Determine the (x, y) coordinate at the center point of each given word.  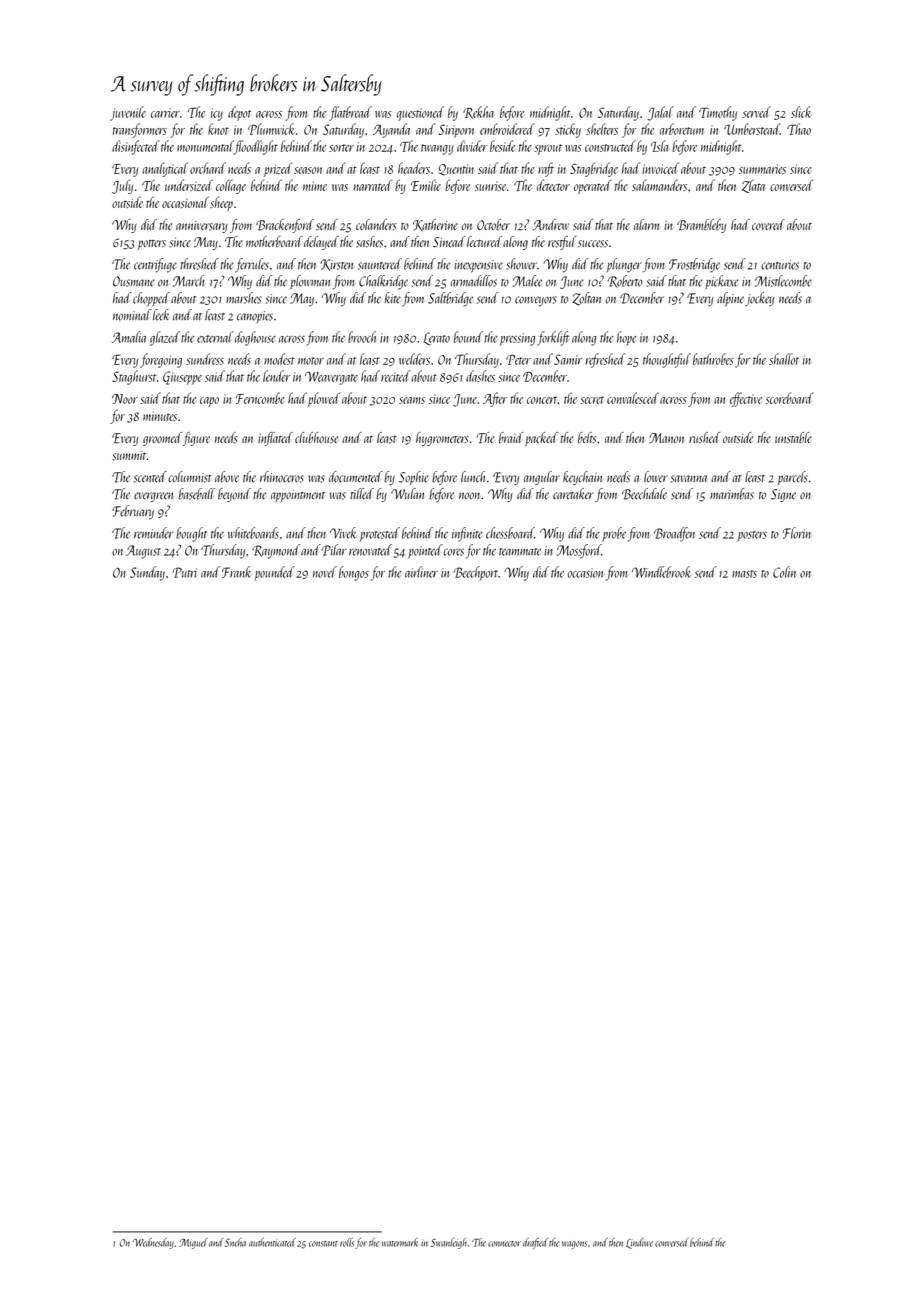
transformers (140, 130)
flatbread (350, 113)
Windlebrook (661, 572)
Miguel (193, 1243)
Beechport (476, 573)
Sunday (147, 573)
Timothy (718, 113)
